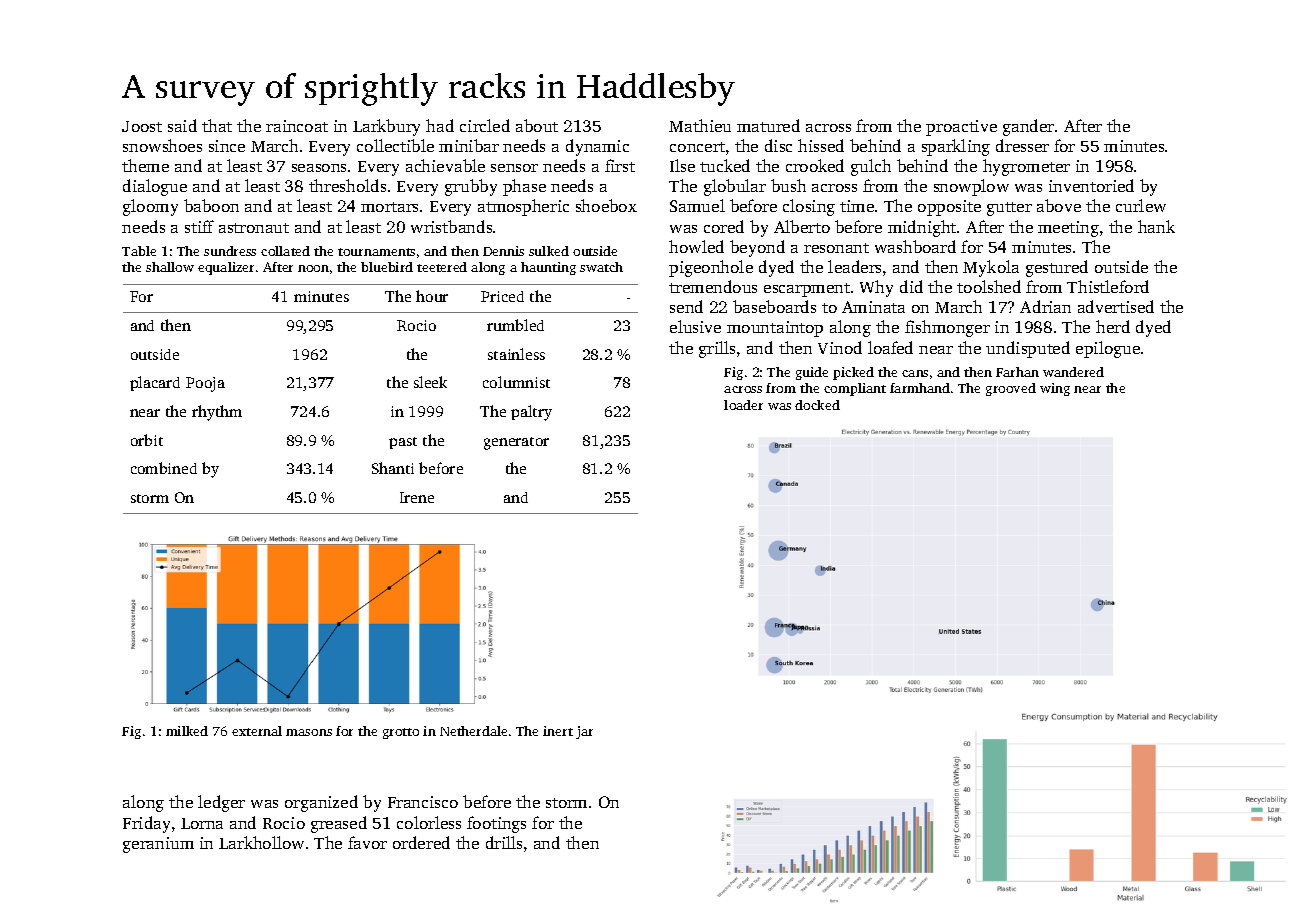  What do you see at coordinates (147, 440) in the document?
I see `orbit` at bounding box center [147, 440].
